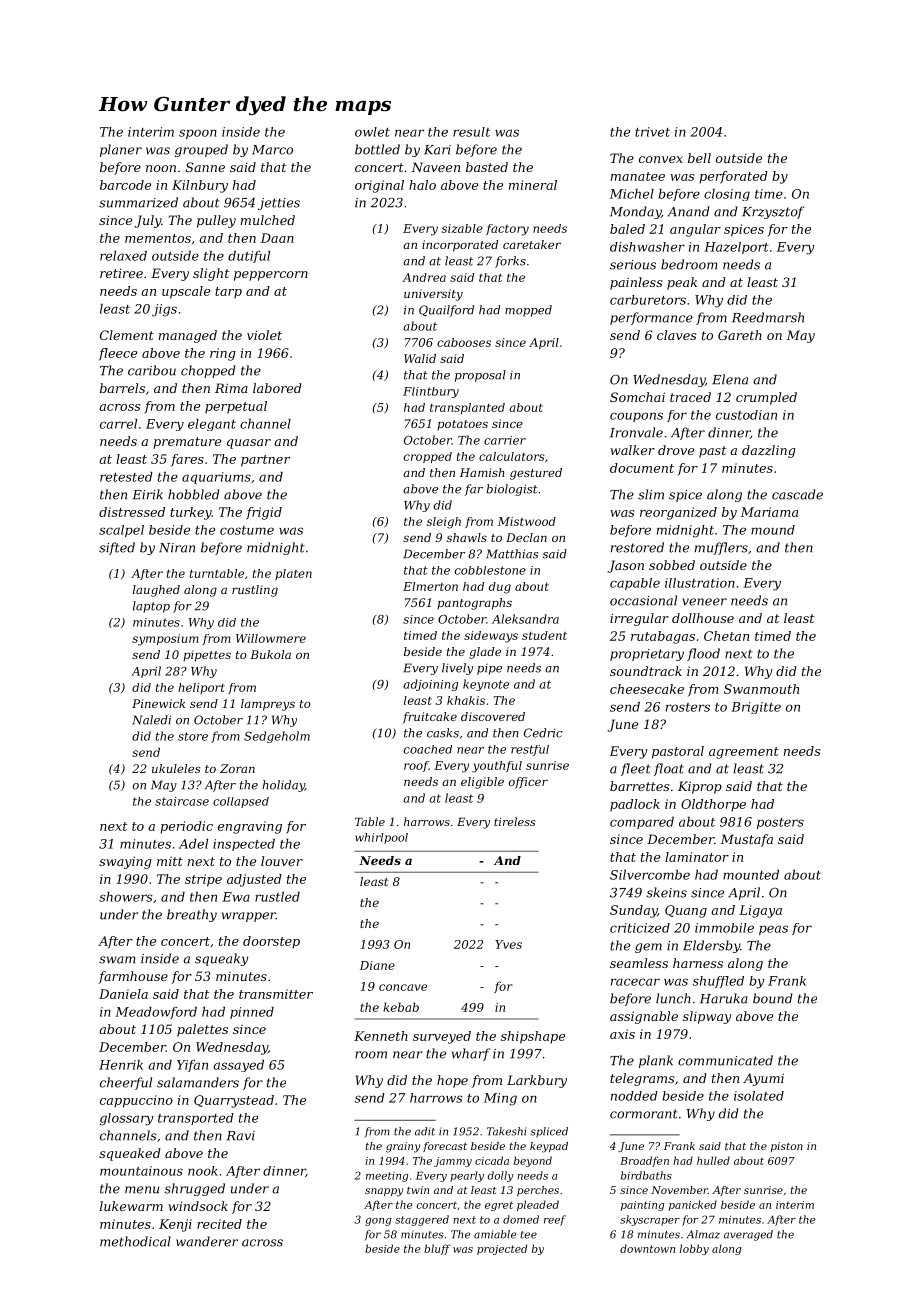 Image resolution: width=924 pixels, height=1308 pixels. Describe the element at coordinates (471, 132) in the document. I see `result` at that location.
